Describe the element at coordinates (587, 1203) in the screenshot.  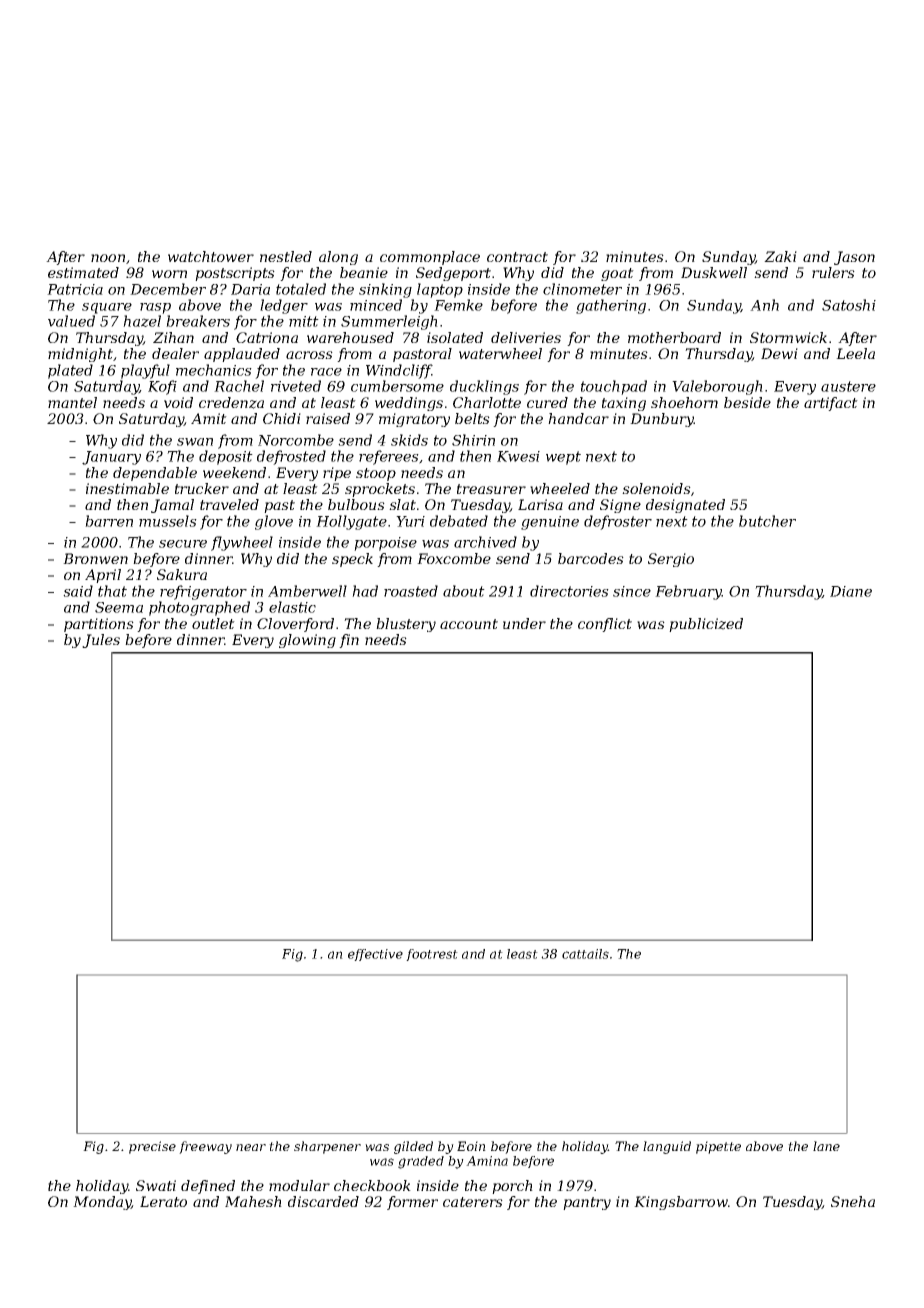
I see `pantry` at that location.
